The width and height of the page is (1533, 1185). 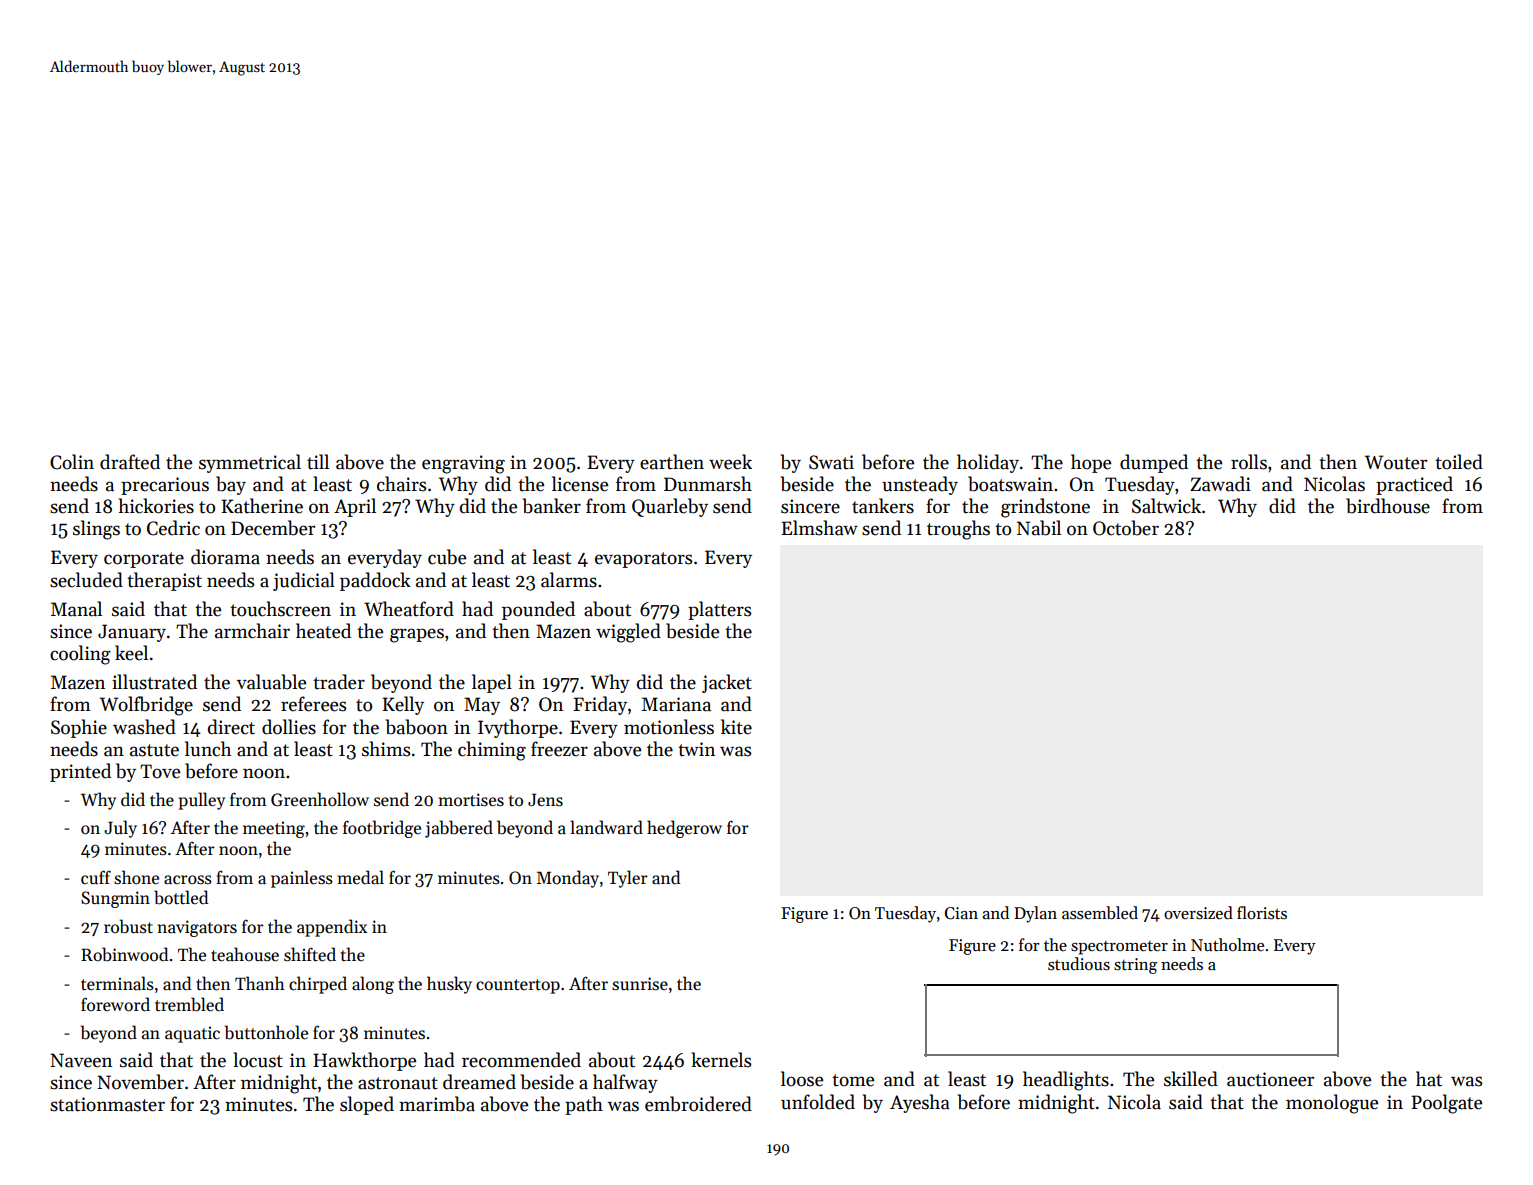 What do you see at coordinates (1198, 913) in the page?
I see `oversized` at bounding box center [1198, 913].
